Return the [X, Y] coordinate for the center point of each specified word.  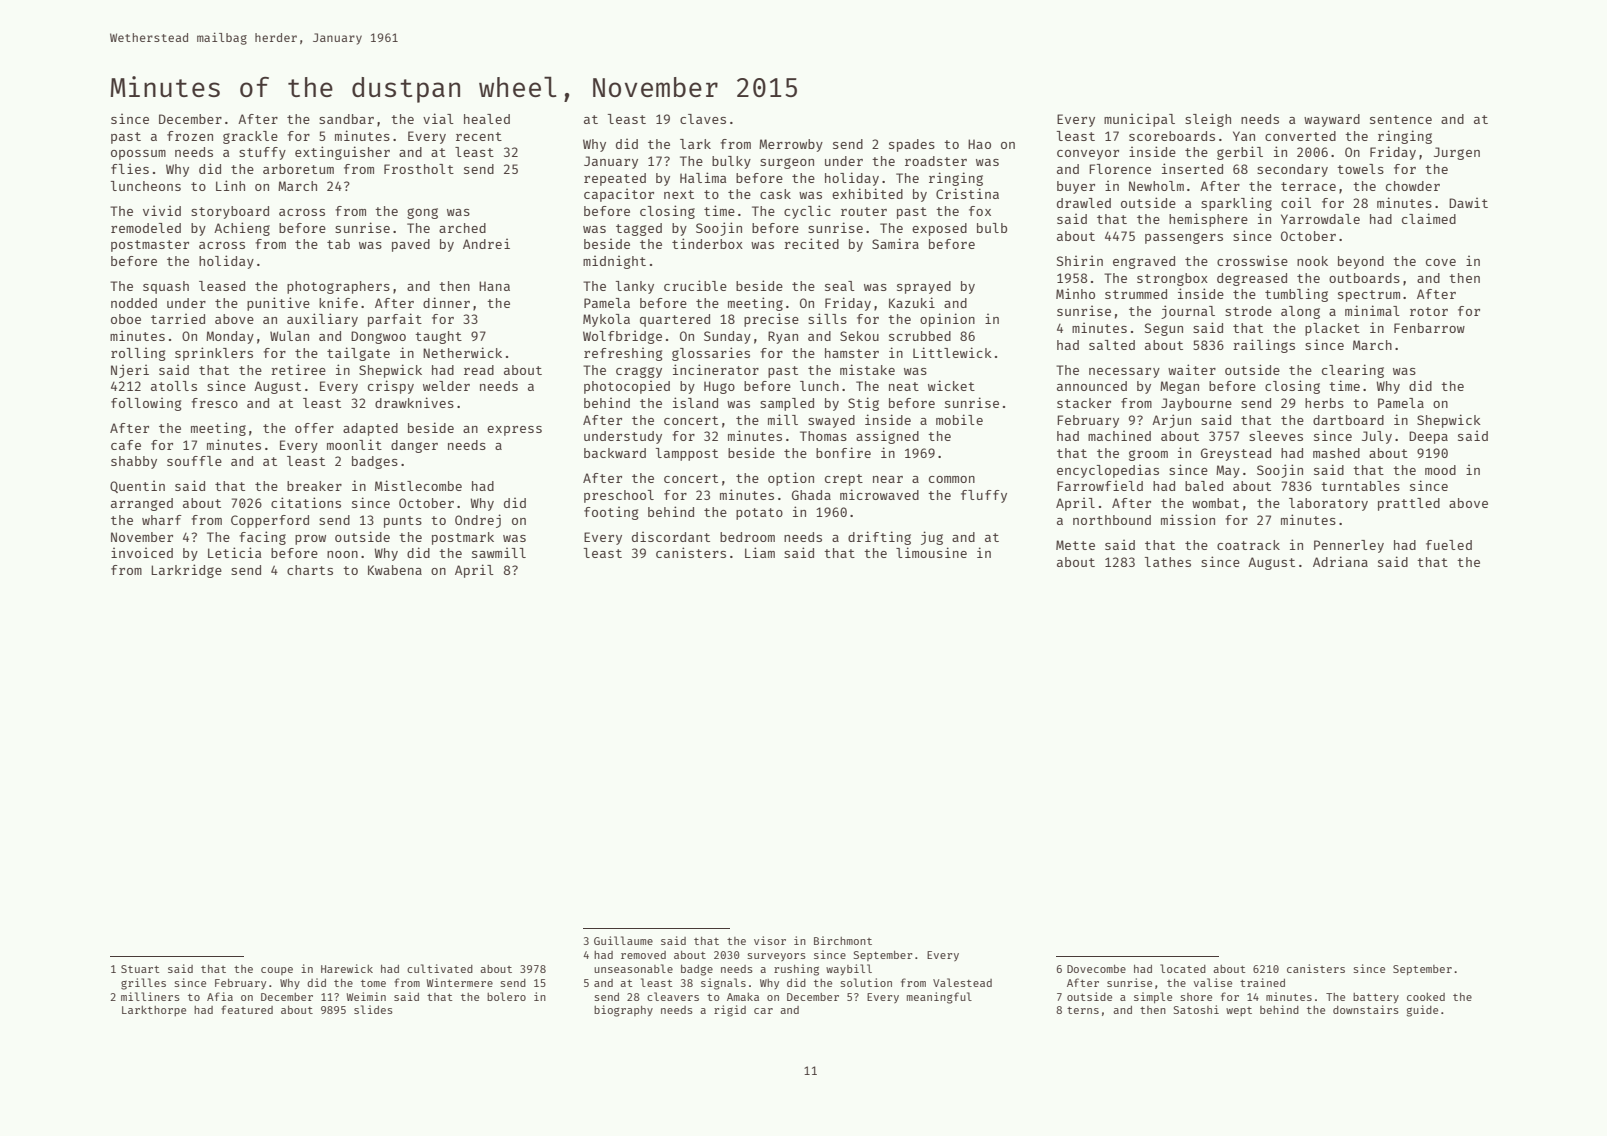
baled [1204, 486]
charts [310, 570]
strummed [1136, 294]
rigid [730, 1011]
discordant [671, 536]
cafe [126, 445]
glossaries [711, 354]
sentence [1401, 119]
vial [438, 118]
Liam [760, 552]
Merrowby [791, 145]
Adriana [1340, 561]
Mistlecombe [418, 485]
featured [247, 1009]
